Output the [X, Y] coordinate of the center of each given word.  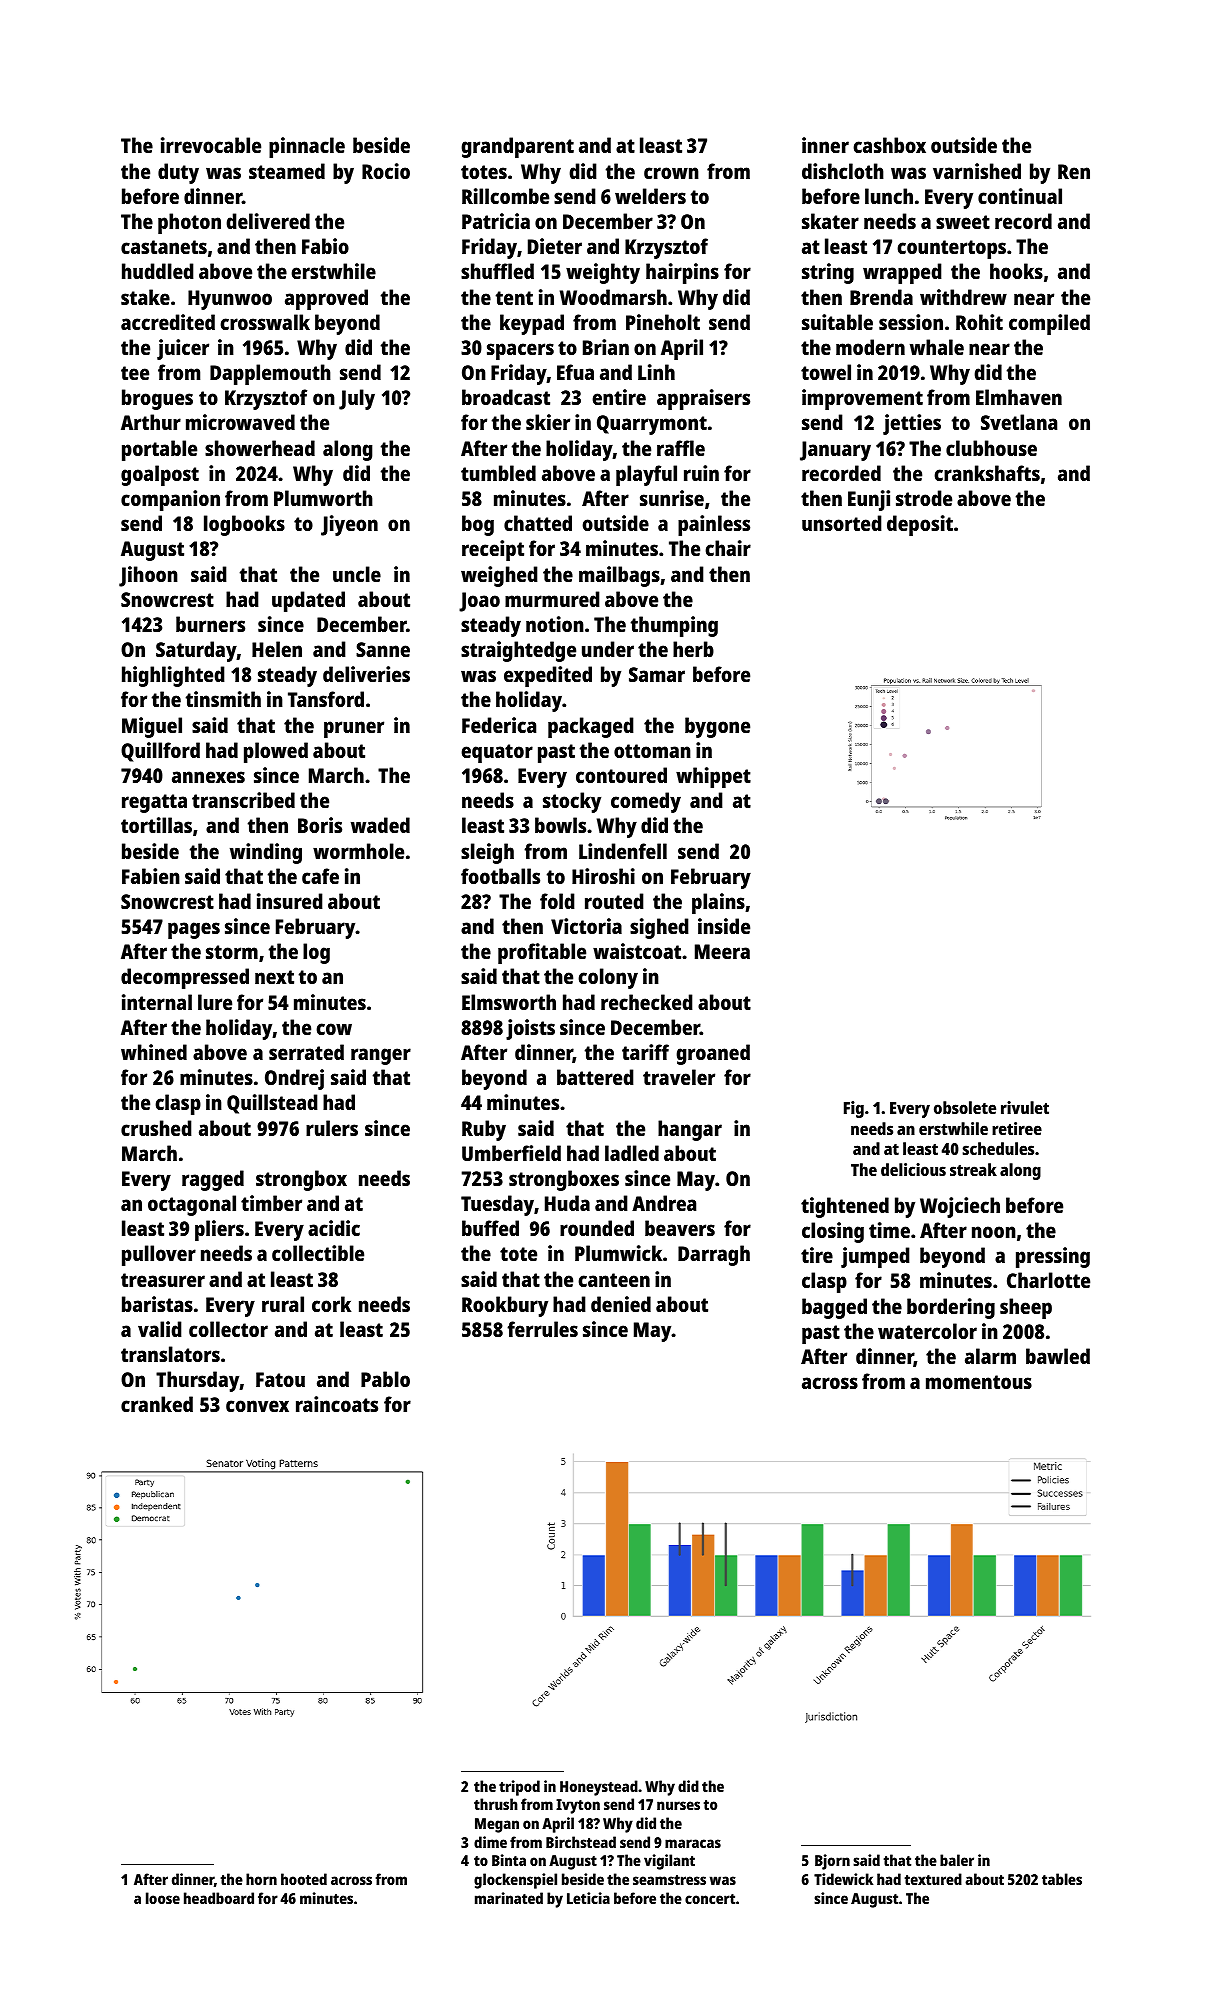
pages [194, 930]
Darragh [714, 1255]
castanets [164, 247]
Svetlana [1019, 422]
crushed [156, 1128]
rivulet [1025, 1107]
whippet [713, 777]
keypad [532, 324]
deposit [920, 525]
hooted [304, 1879]
